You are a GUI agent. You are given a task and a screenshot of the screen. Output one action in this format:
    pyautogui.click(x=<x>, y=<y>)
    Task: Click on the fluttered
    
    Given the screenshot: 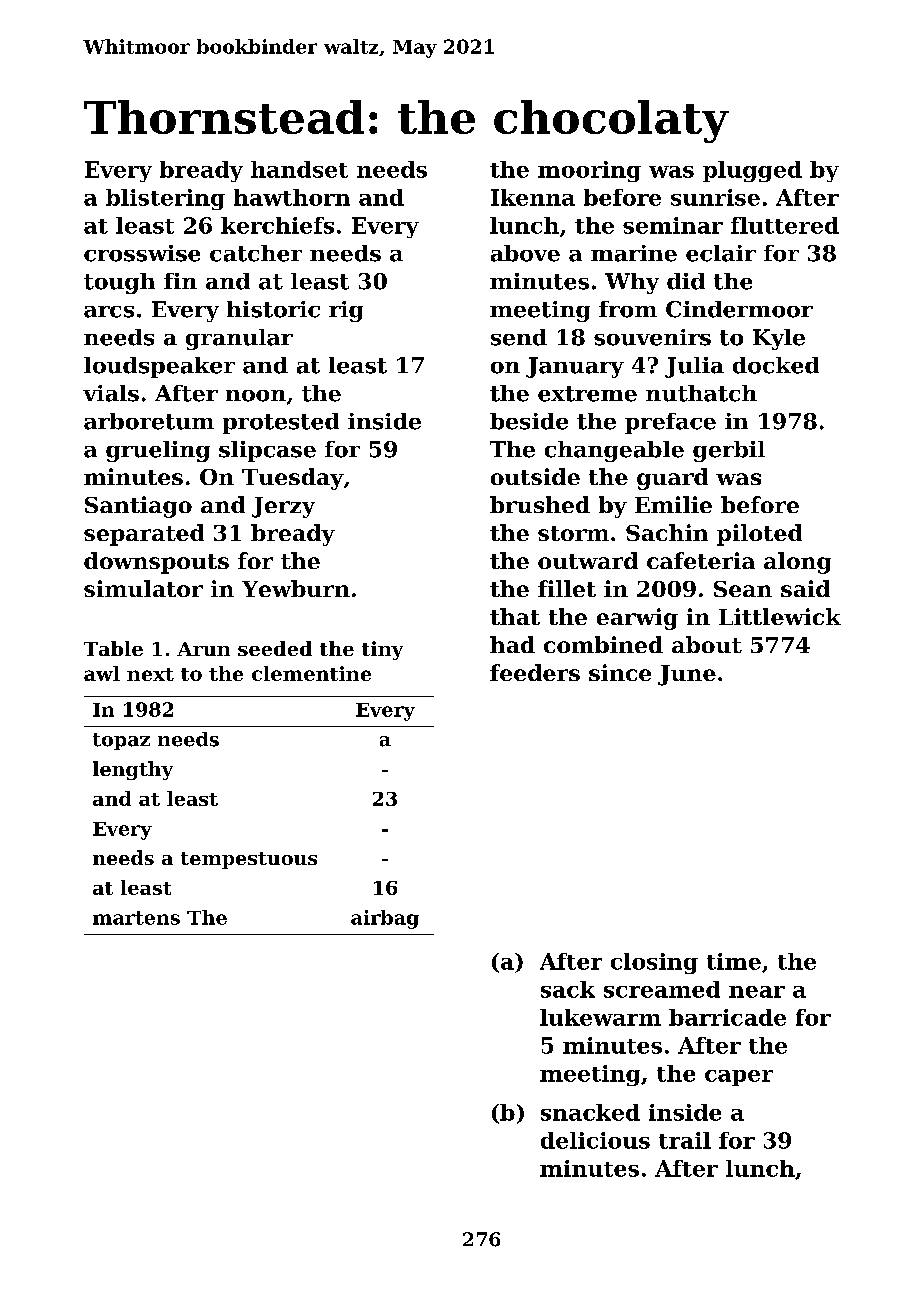 What is the action you would take?
    pyautogui.click(x=785, y=225)
